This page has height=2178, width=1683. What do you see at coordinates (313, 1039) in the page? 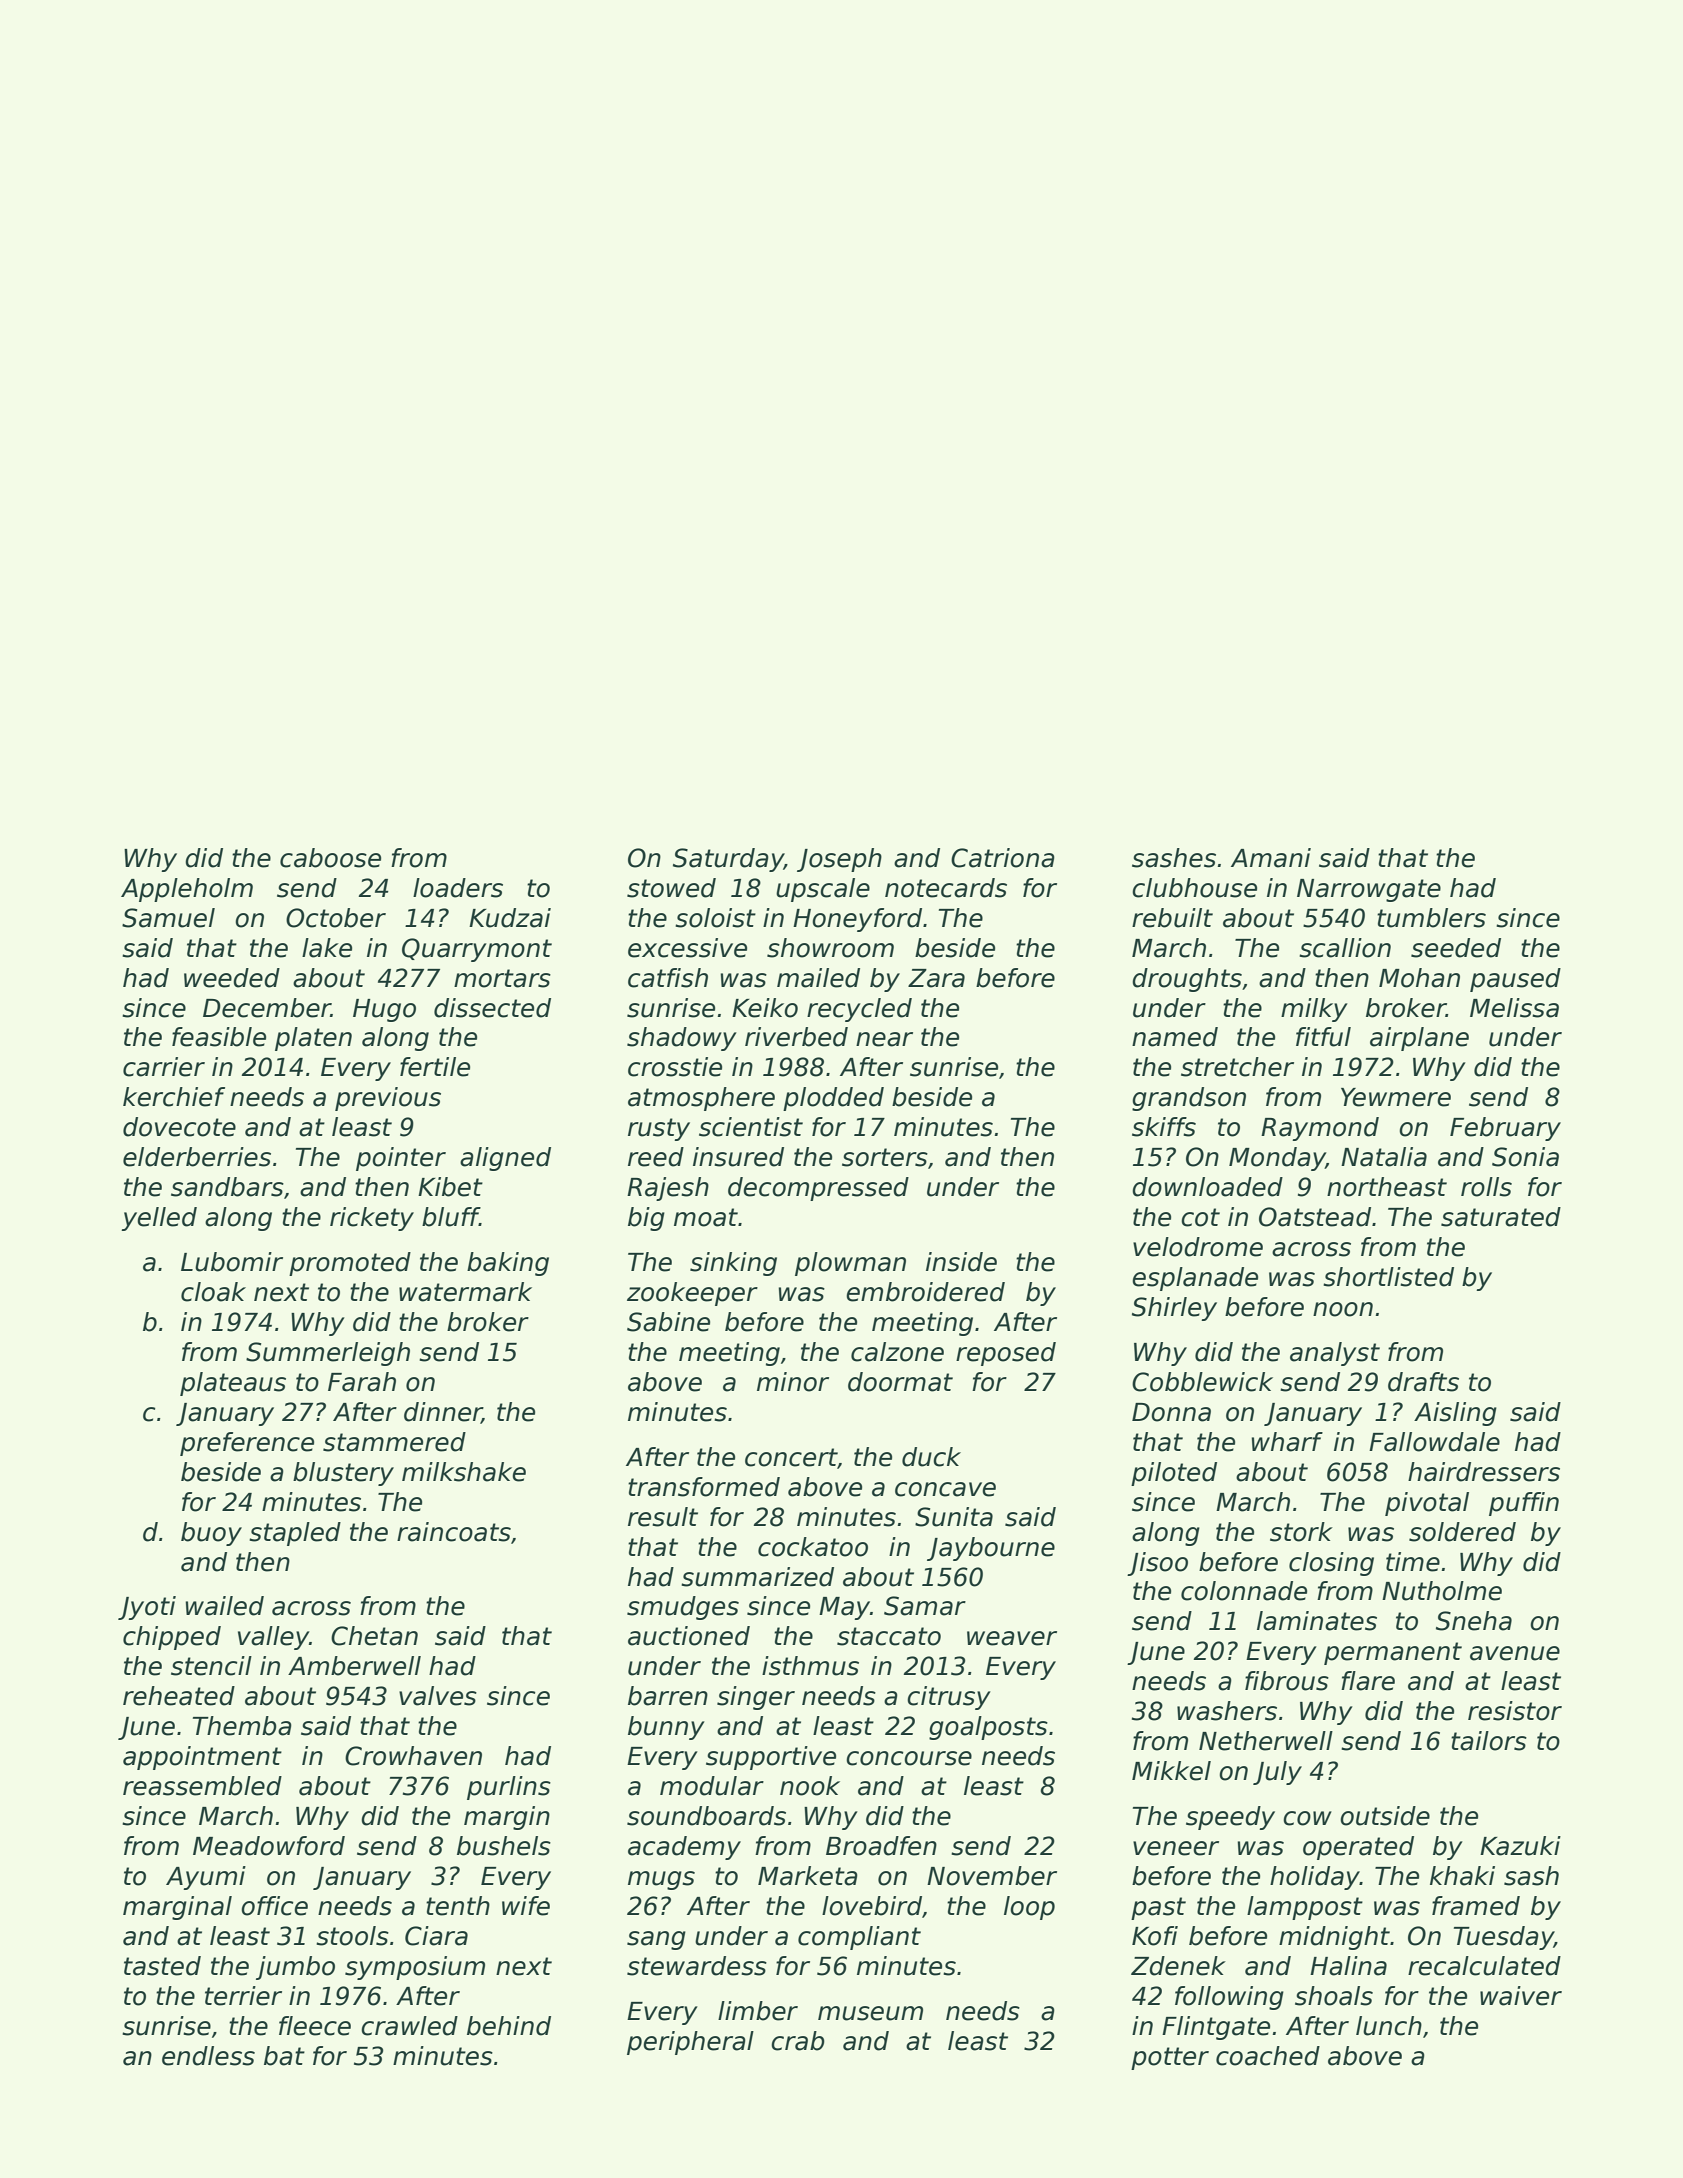
I see `platen` at bounding box center [313, 1039].
